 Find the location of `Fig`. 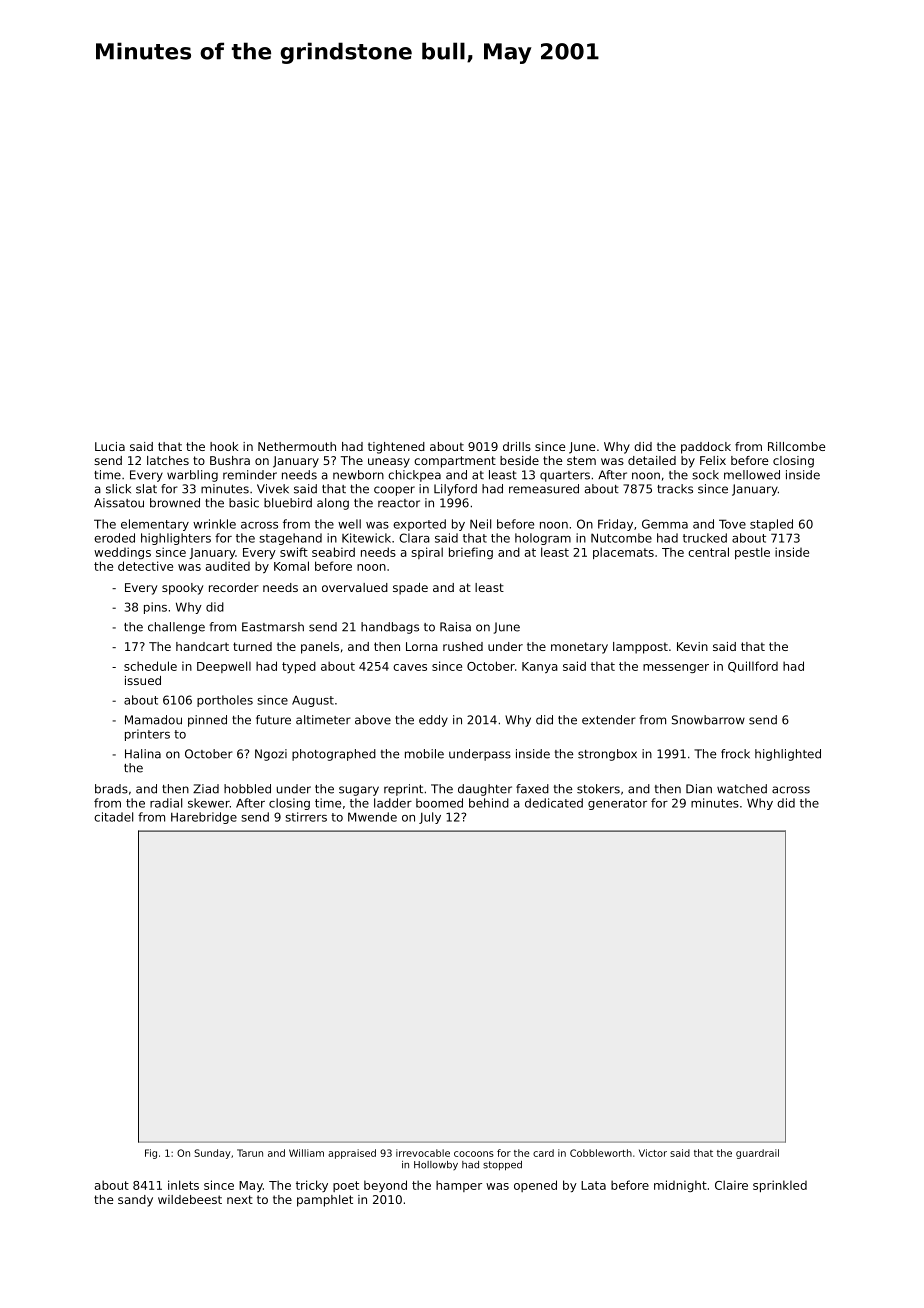

Fig is located at coordinates (151, 1154).
